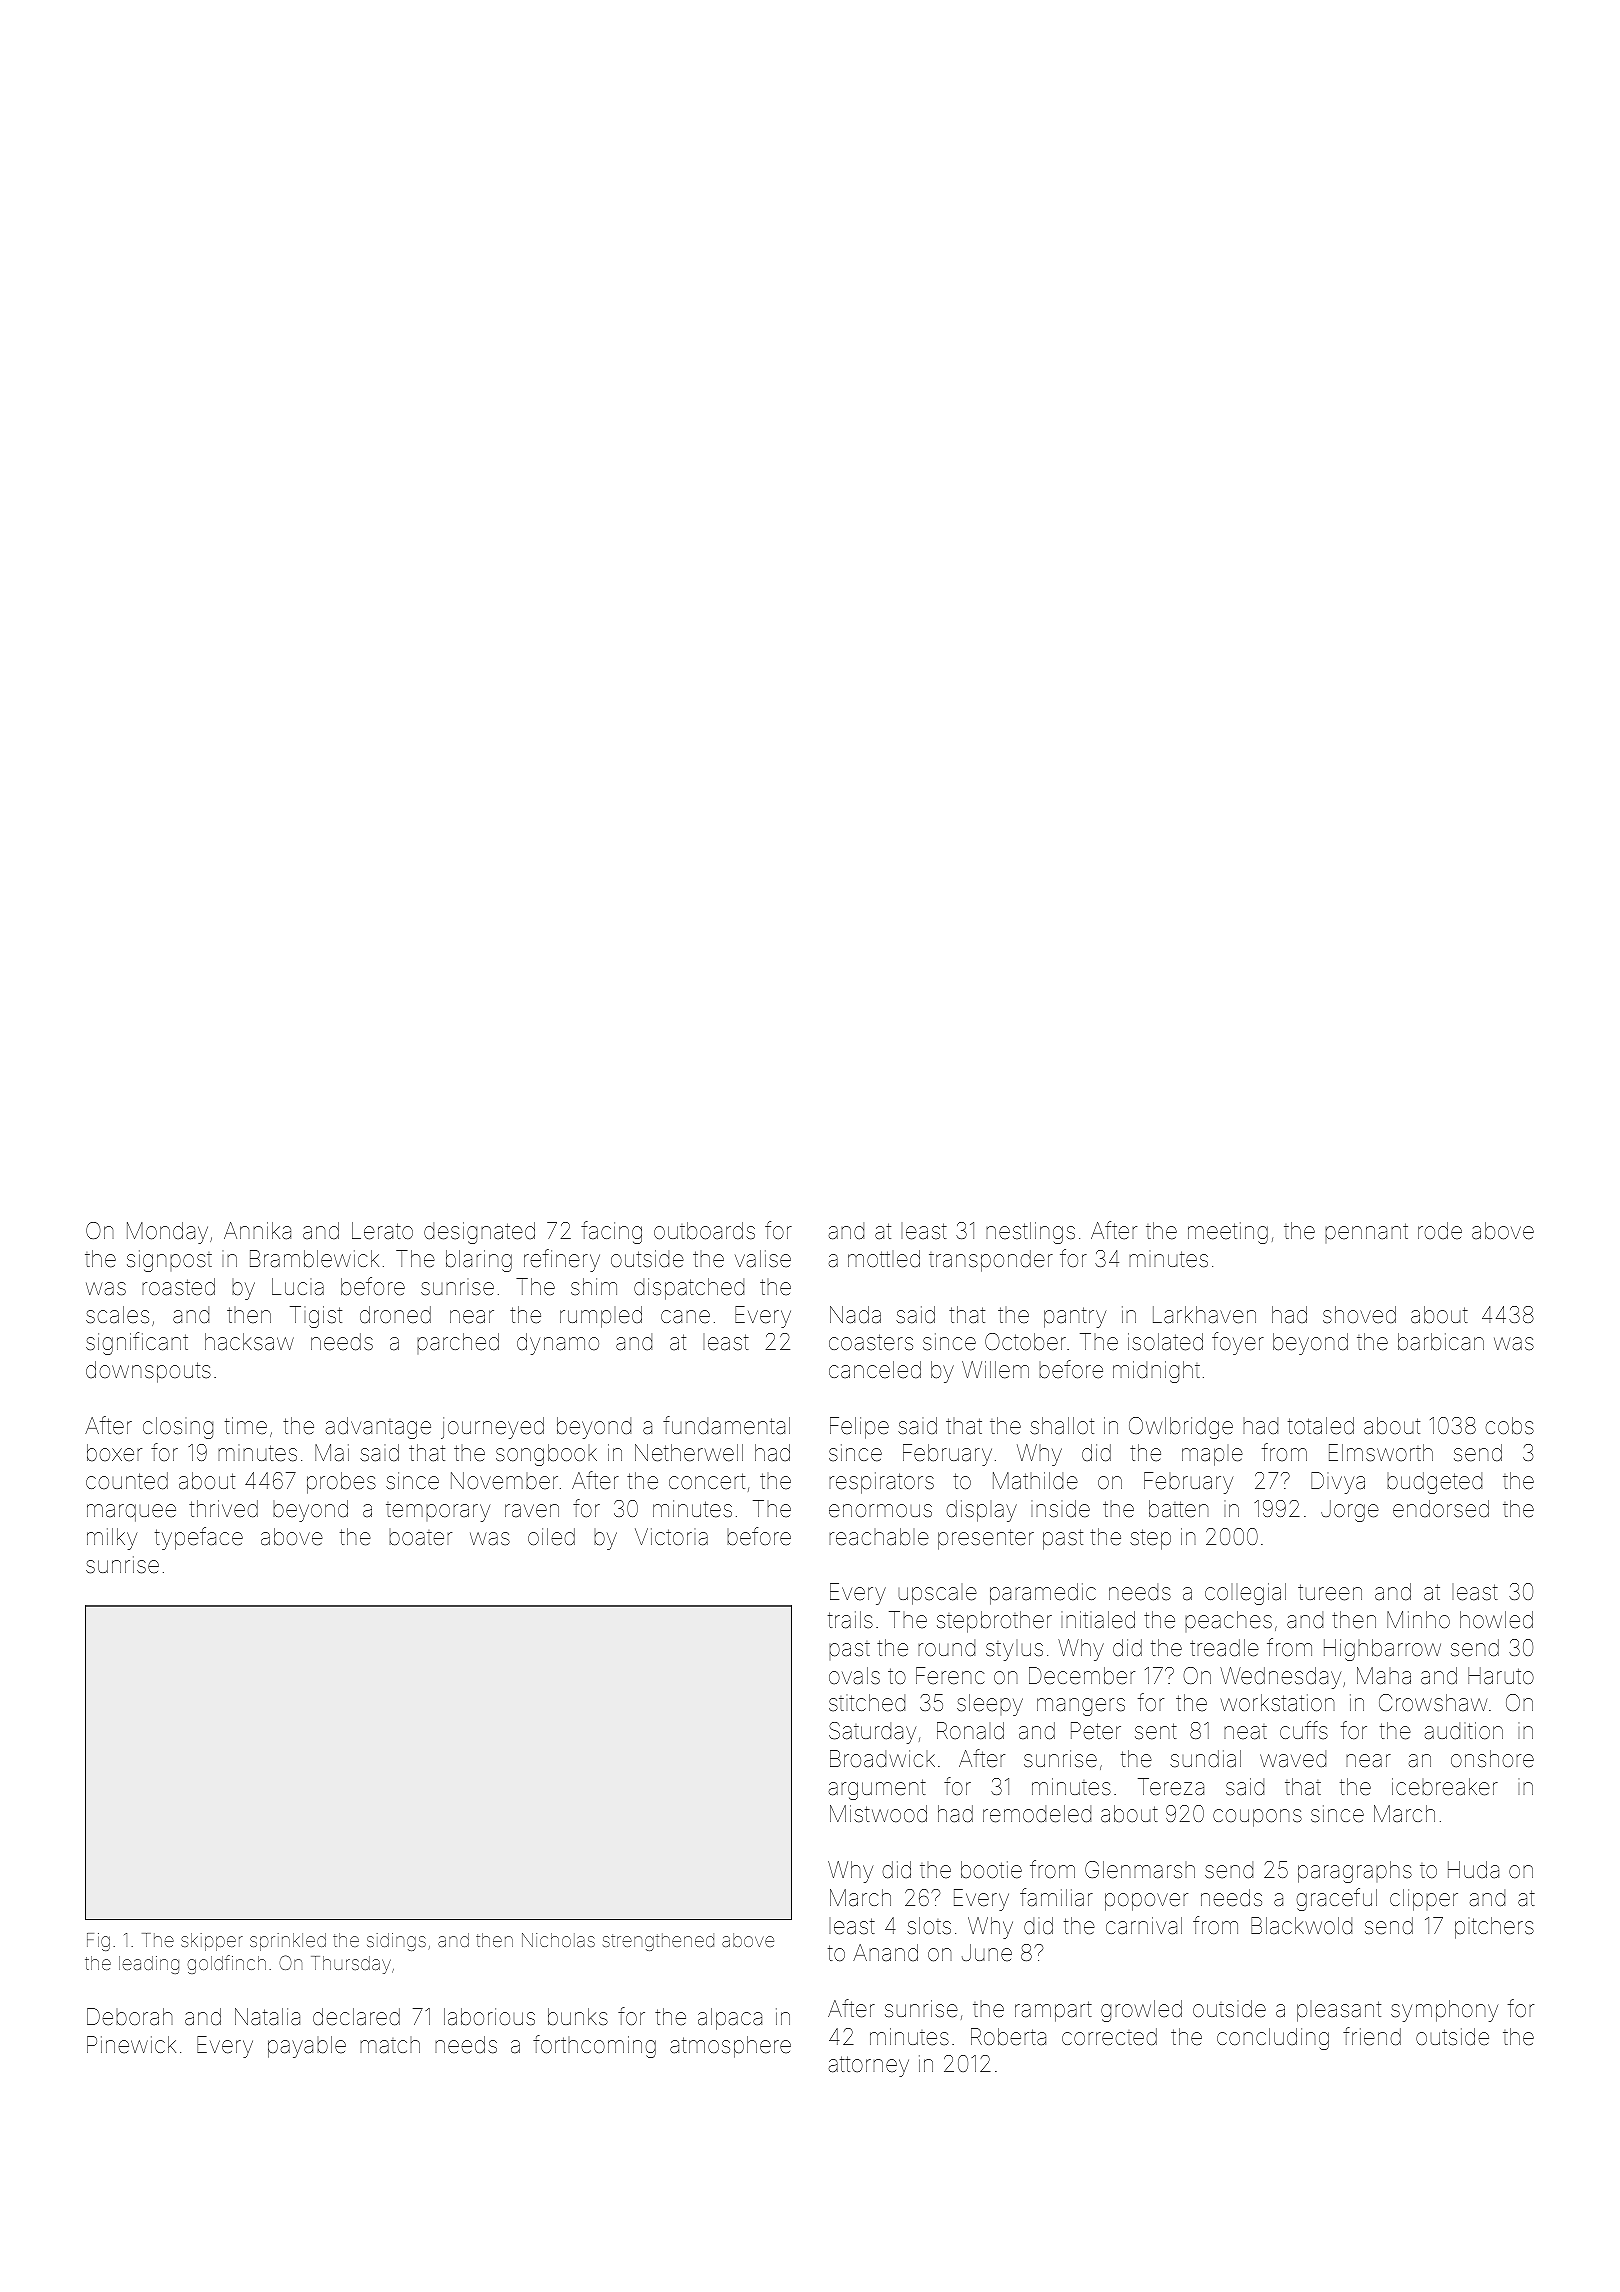 This screenshot has height=2292, width=1620. What do you see at coordinates (257, 1231) in the screenshot?
I see `Annika` at bounding box center [257, 1231].
